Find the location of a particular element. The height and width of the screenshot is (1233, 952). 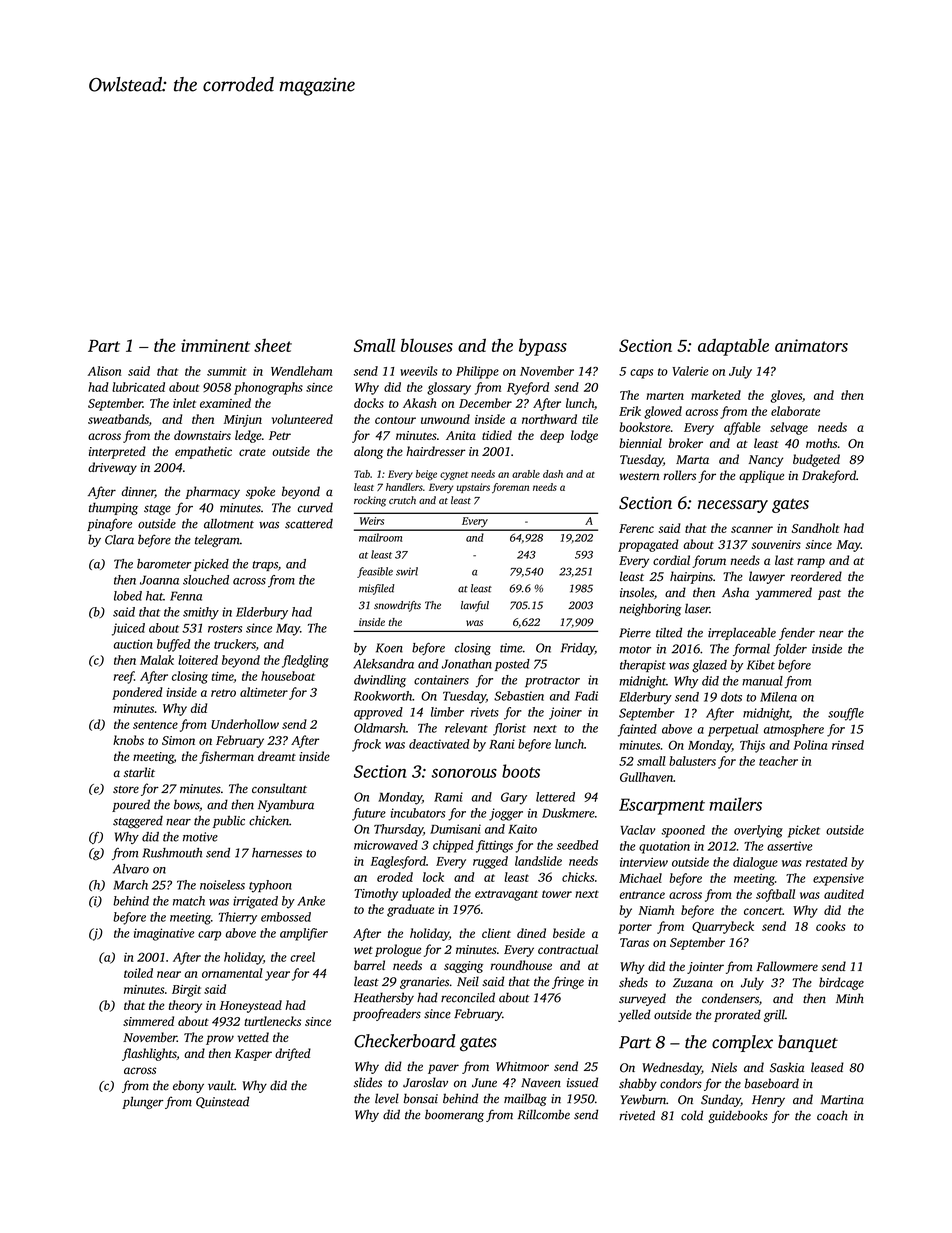

barometer is located at coordinates (164, 564).
